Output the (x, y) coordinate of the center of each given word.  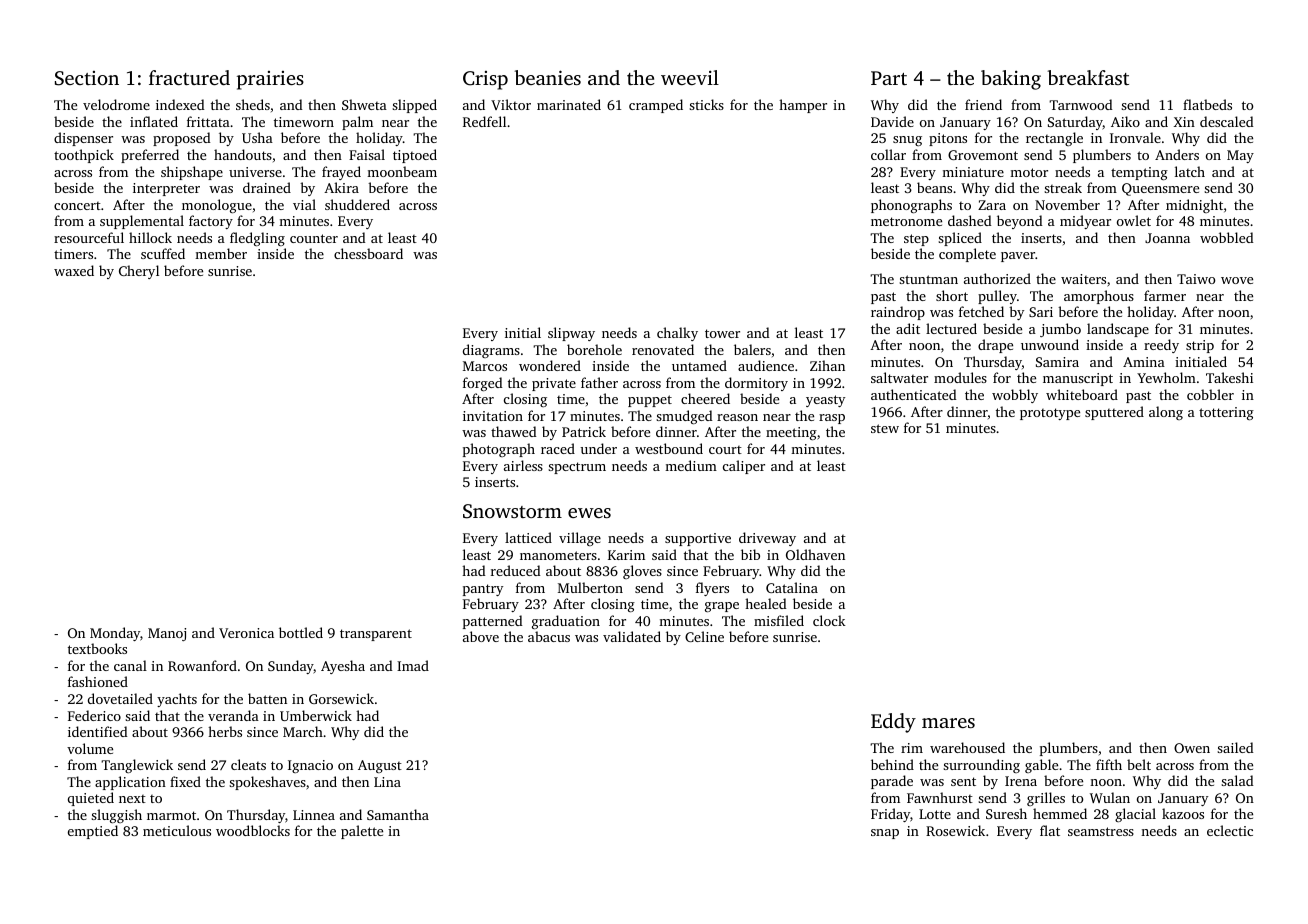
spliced (960, 239)
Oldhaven (815, 554)
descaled (1227, 121)
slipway (571, 334)
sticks (706, 104)
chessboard (368, 253)
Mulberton (590, 587)
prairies (270, 80)
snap (885, 834)
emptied (93, 832)
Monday (115, 634)
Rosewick (955, 830)
